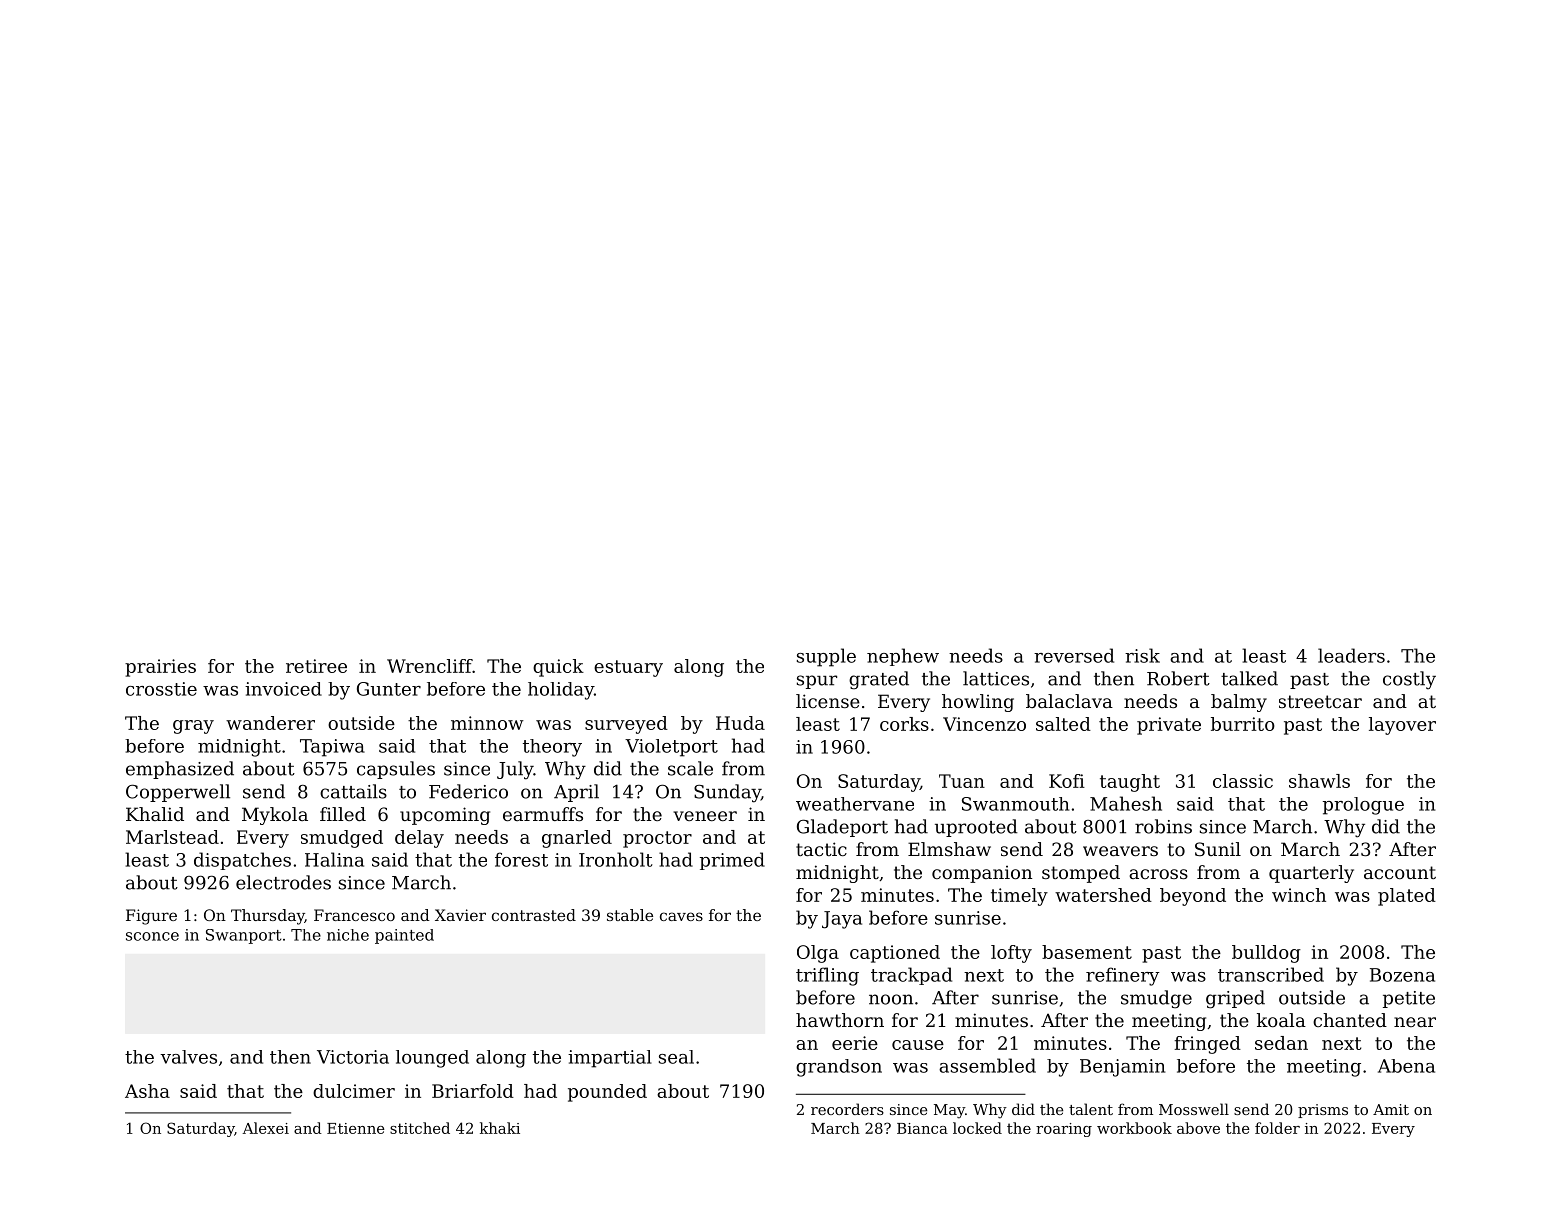 This page has width=1561, height=1206. Describe the element at coordinates (1207, 1045) in the page. I see `fringed` at that location.
